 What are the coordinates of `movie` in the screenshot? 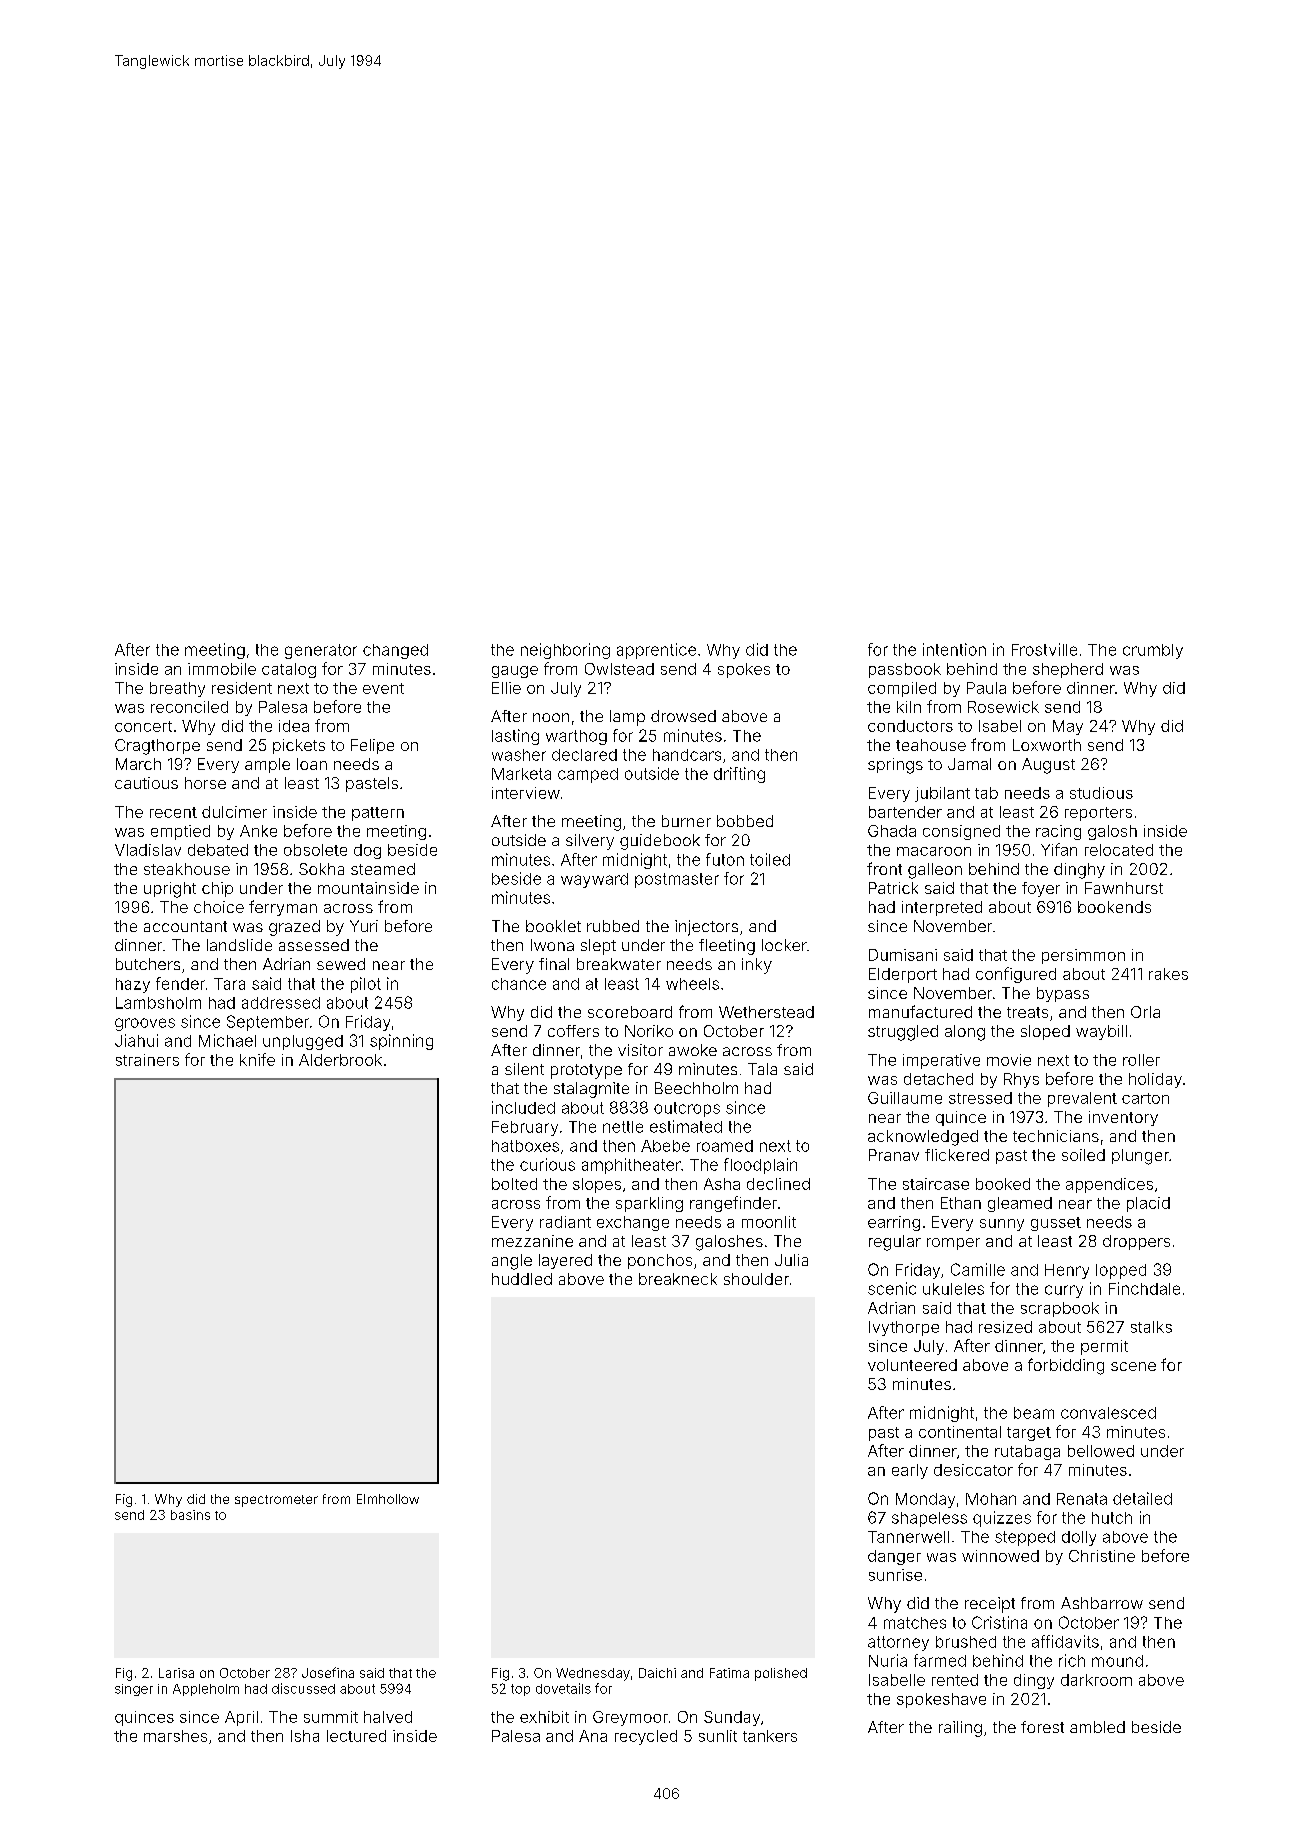 It's located at (1009, 1060).
